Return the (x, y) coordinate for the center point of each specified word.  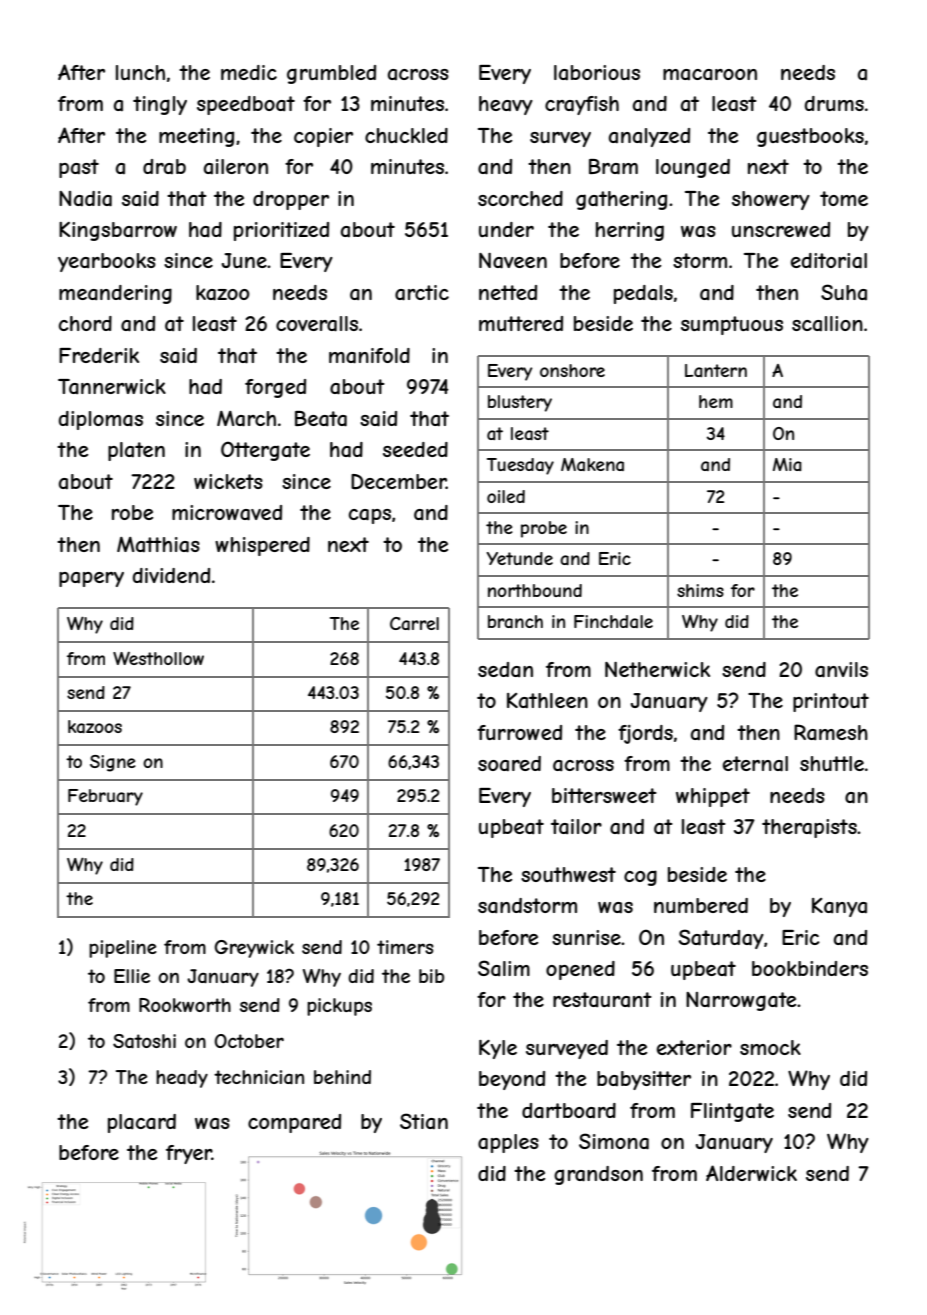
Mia (787, 464)
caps (370, 516)
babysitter (644, 1080)
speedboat (246, 105)
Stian (424, 1121)
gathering (621, 200)
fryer (189, 1154)
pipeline (123, 949)
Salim (504, 968)
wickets (228, 481)
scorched (520, 198)
